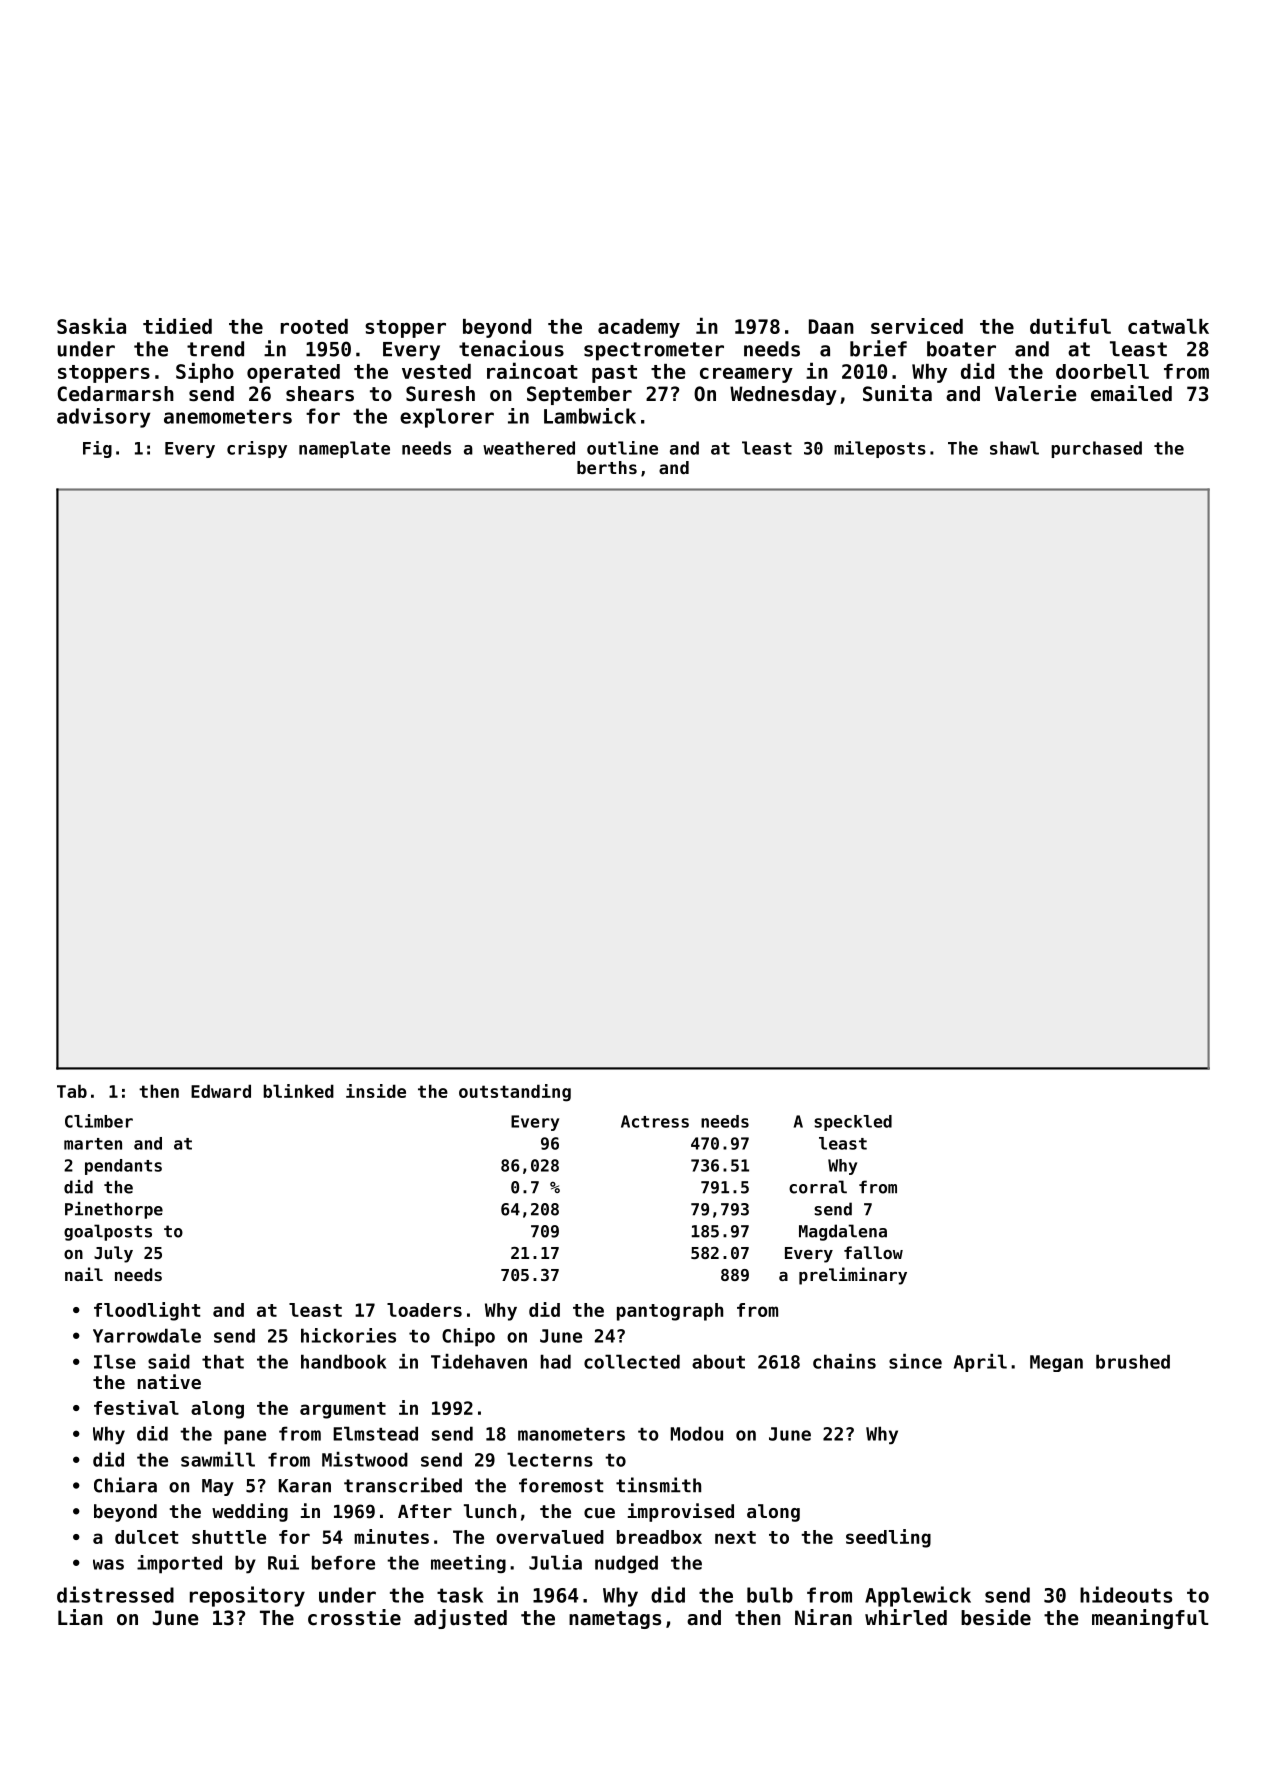  I want to click on corral, so click(818, 1187).
